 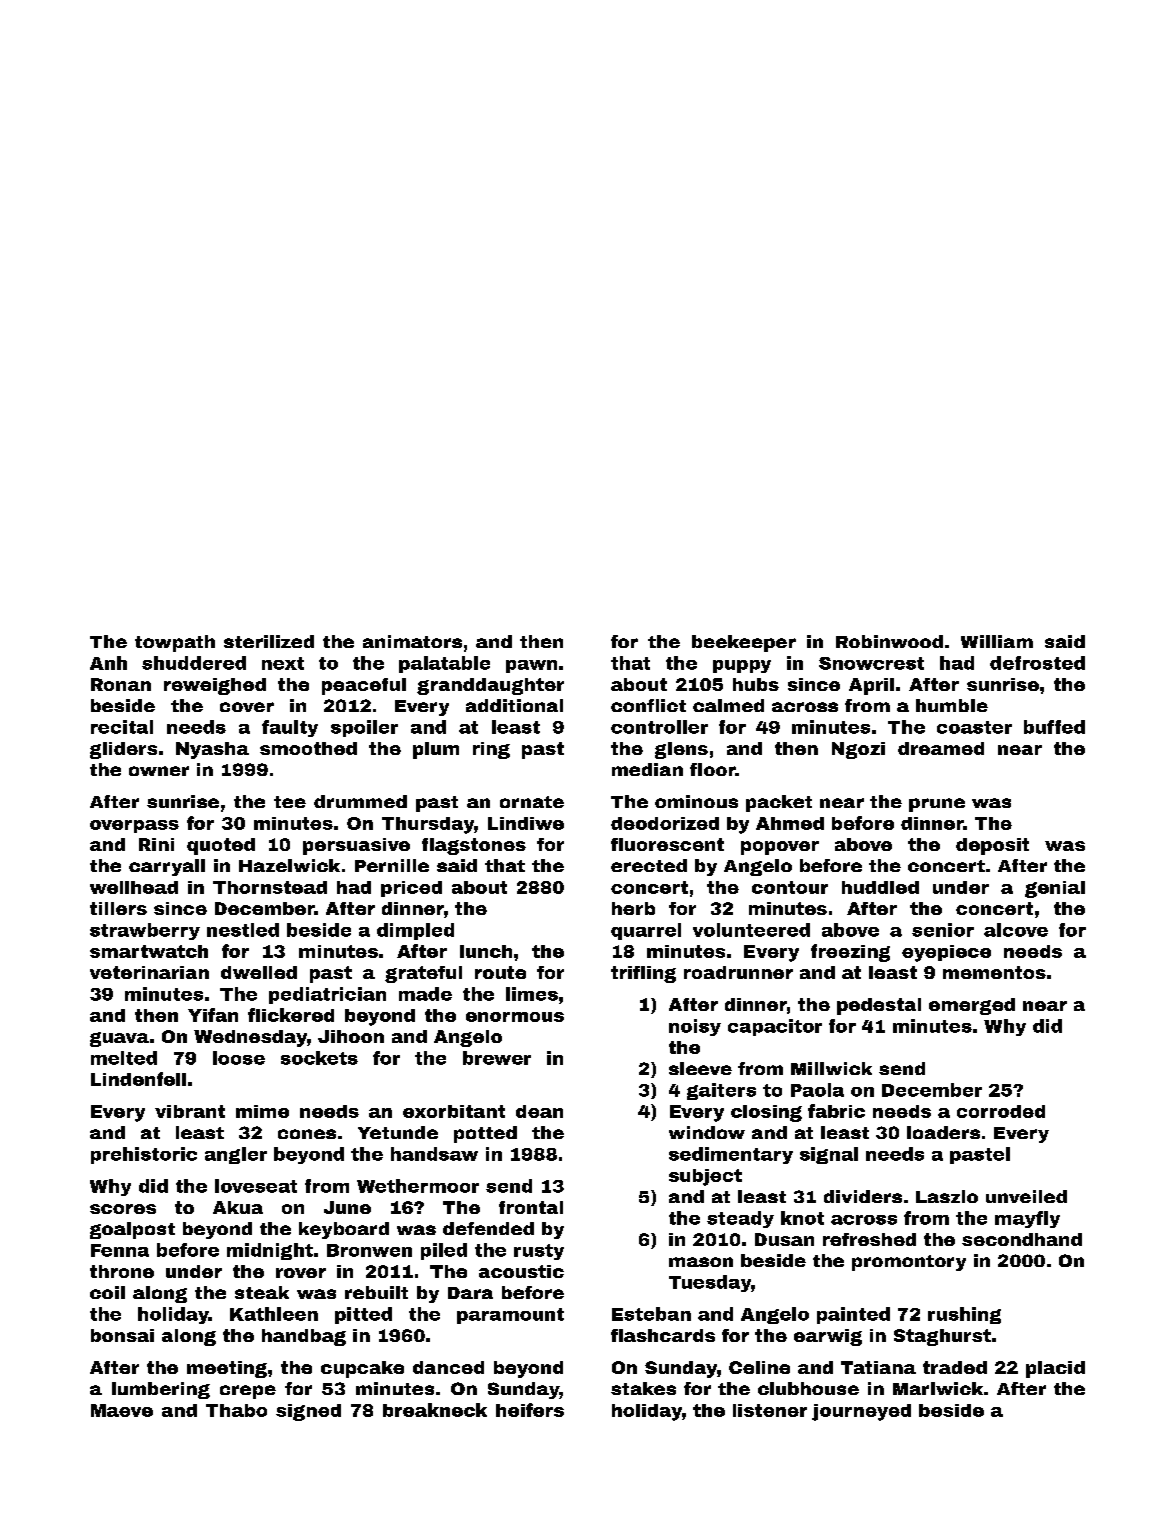 What do you see at coordinates (159, 771) in the image?
I see `owner` at bounding box center [159, 771].
